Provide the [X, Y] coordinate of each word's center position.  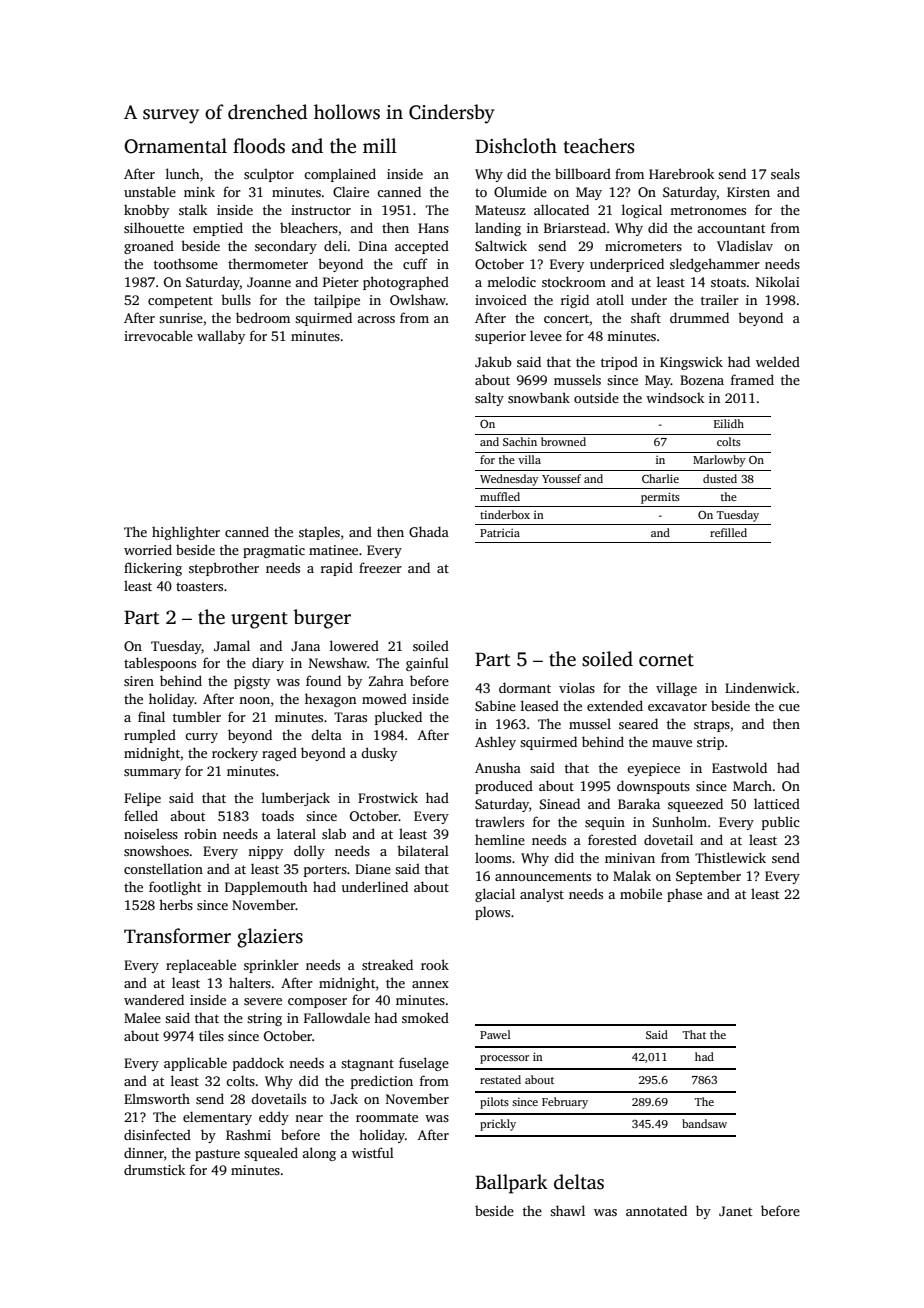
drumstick [154, 1169]
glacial [495, 895]
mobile [641, 893]
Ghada [429, 531]
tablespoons [160, 664]
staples [319, 533]
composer [317, 1003]
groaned [149, 247]
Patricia [500, 532]
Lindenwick [760, 687]
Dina [373, 246]
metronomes [708, 210]
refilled [728, 532]
